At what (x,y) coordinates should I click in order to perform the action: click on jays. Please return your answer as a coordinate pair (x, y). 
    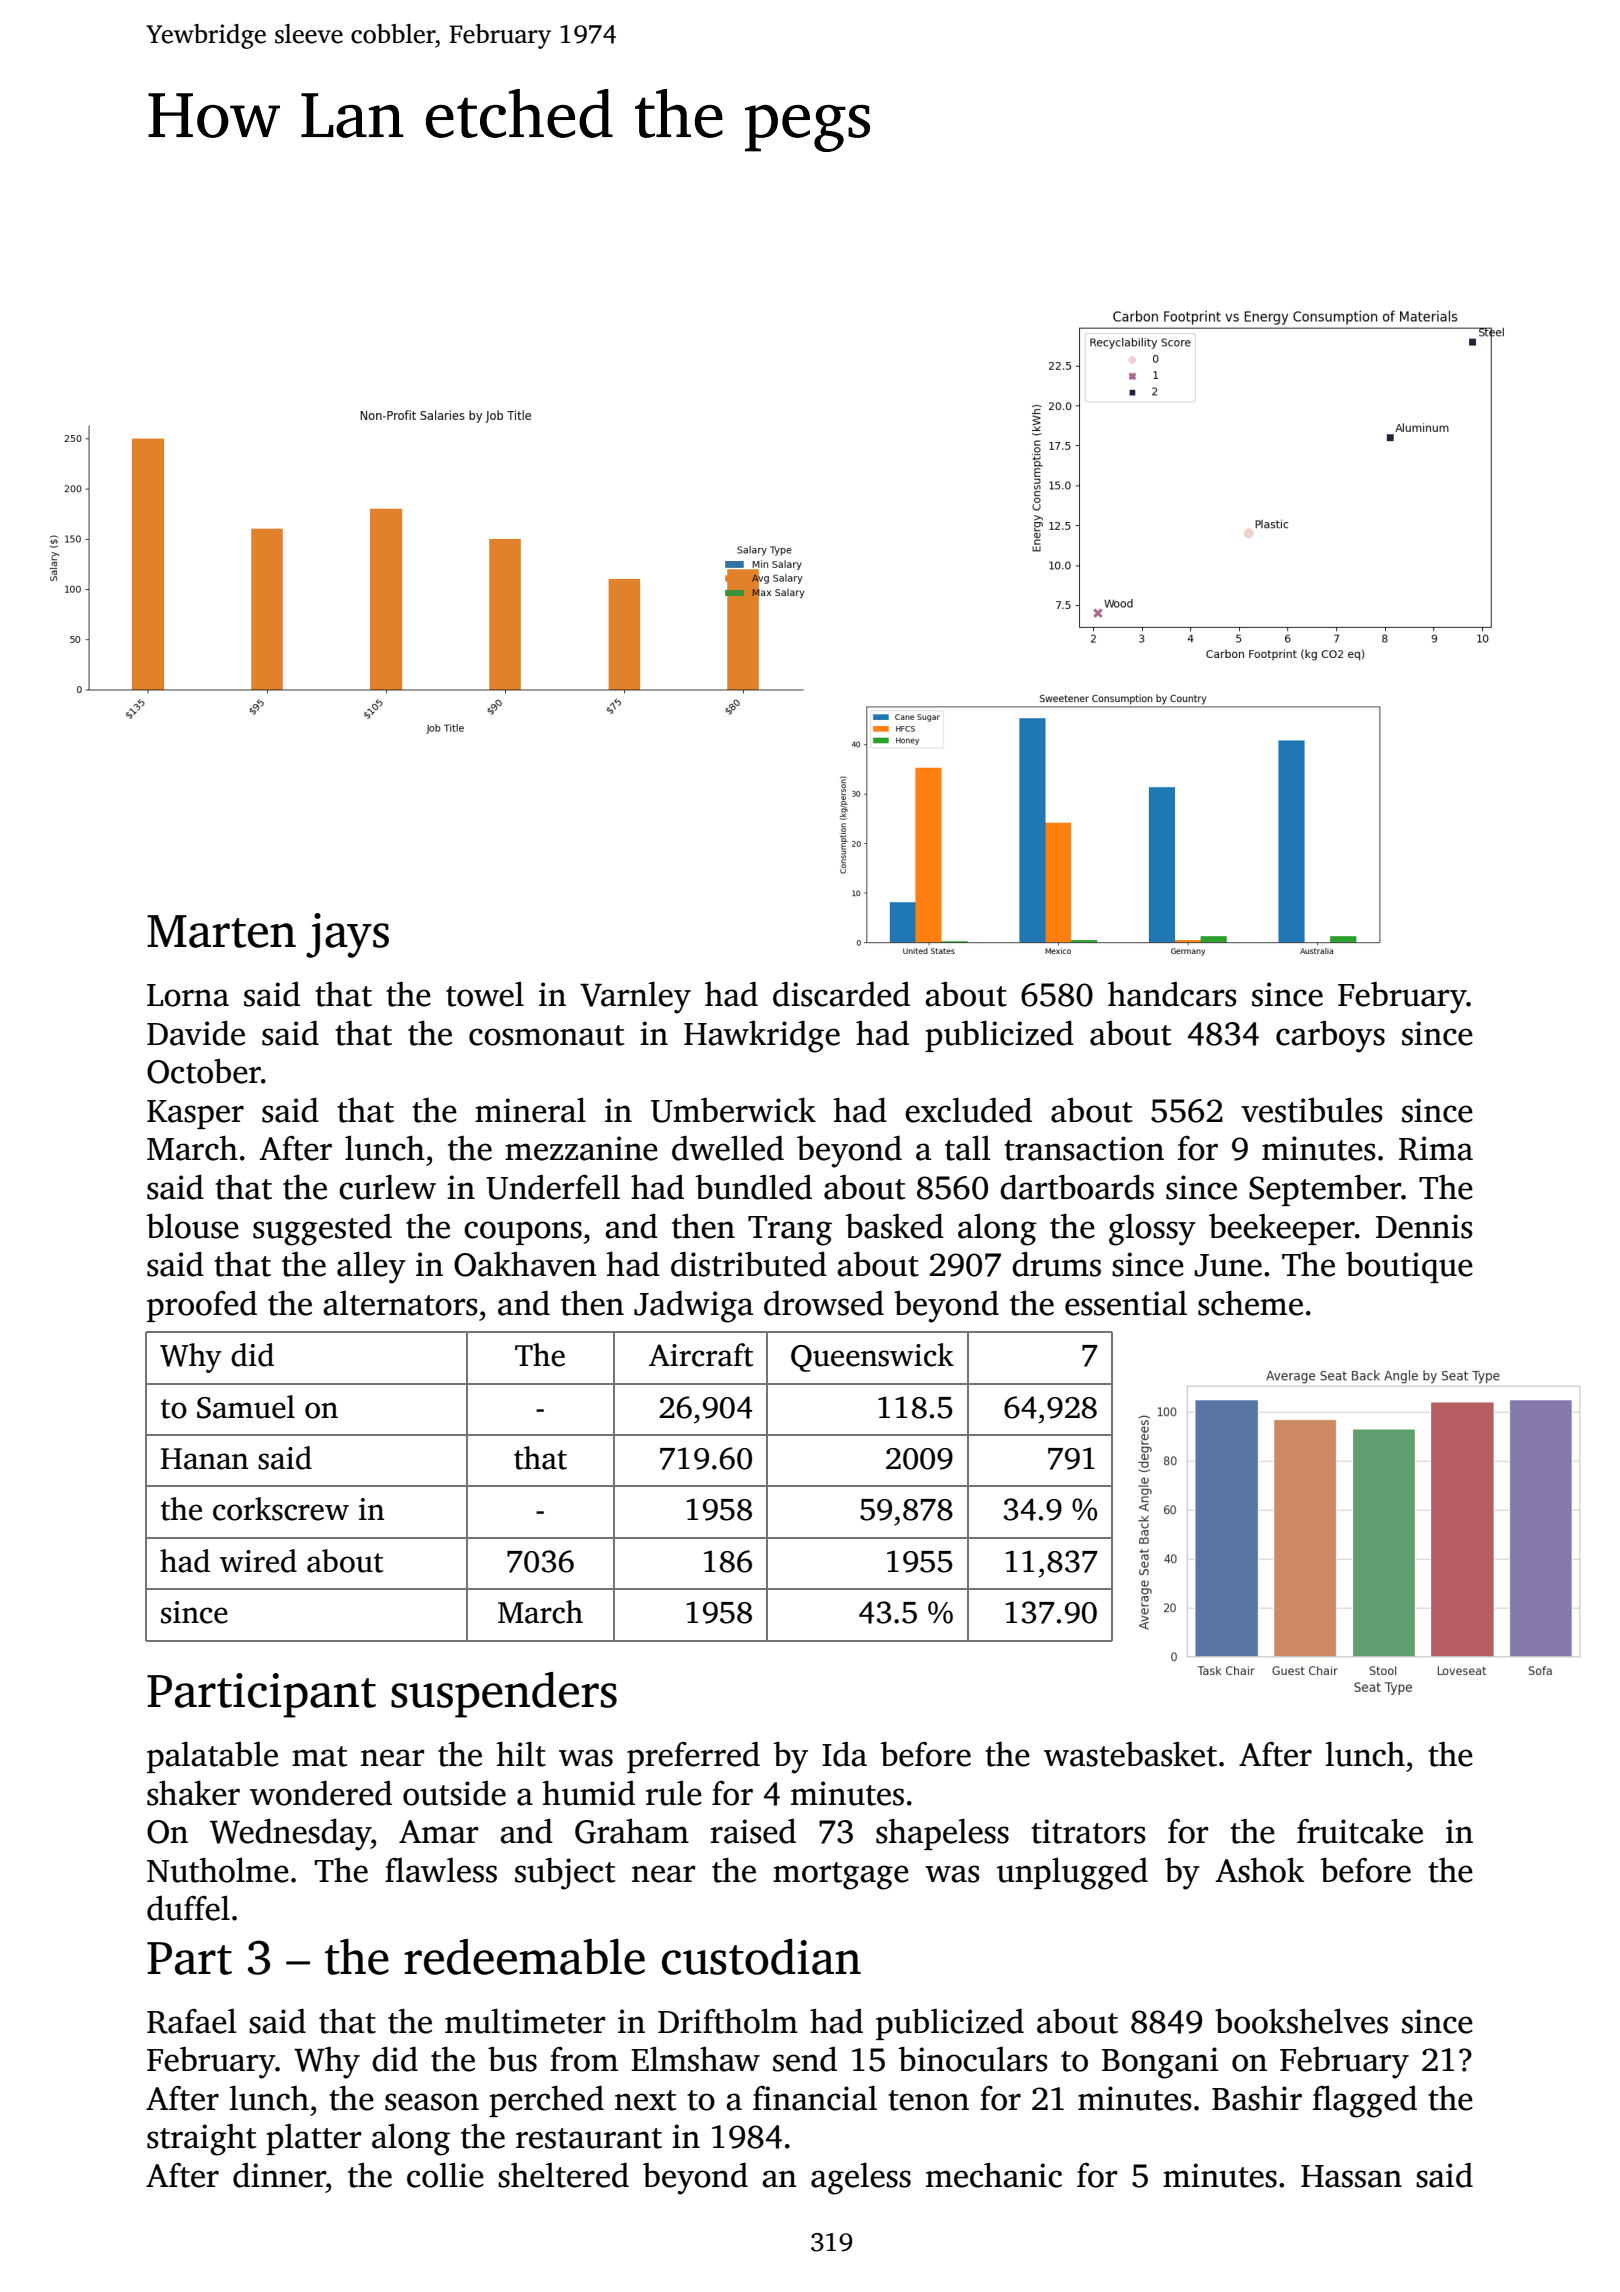
    Looking at the image, I should click on (347, 935).
